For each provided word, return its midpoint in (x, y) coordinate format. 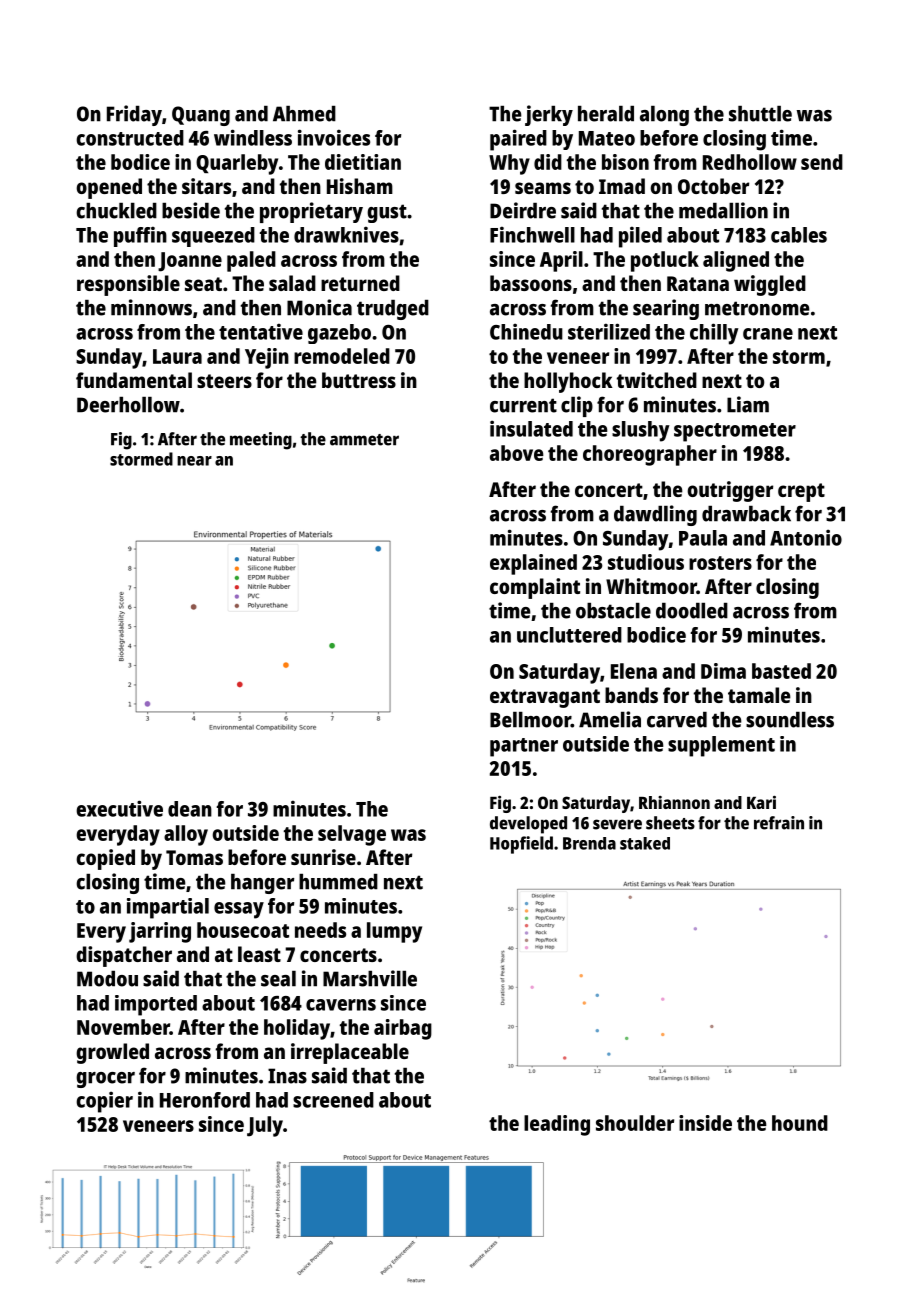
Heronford (205, 1100)
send (822, 162)
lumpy (394, 932)
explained (533, 564)
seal (278, 979)
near (194, 461)
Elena (634, 671)
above (517, 453)
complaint (535, 588)
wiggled (770, 285)
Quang (201, 116)
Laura (177, 356)
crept (801, 492)
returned (360, 283)
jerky (549, 115)
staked (645, 843)
